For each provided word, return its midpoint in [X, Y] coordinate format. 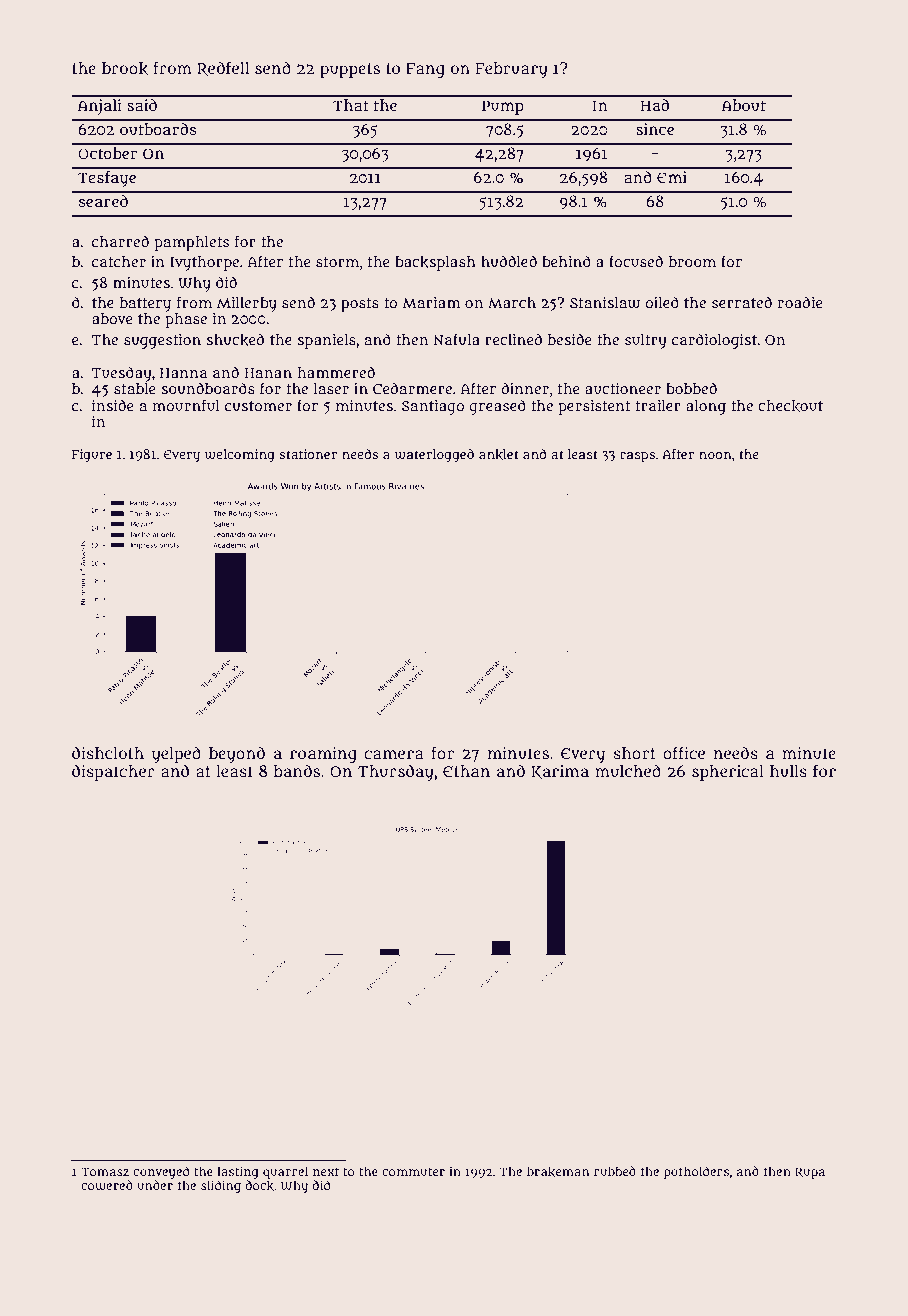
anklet [499, 454]
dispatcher [113, 772]
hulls [788, 771]
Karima [560, 772]
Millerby [247, 304]
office [684, 753]
